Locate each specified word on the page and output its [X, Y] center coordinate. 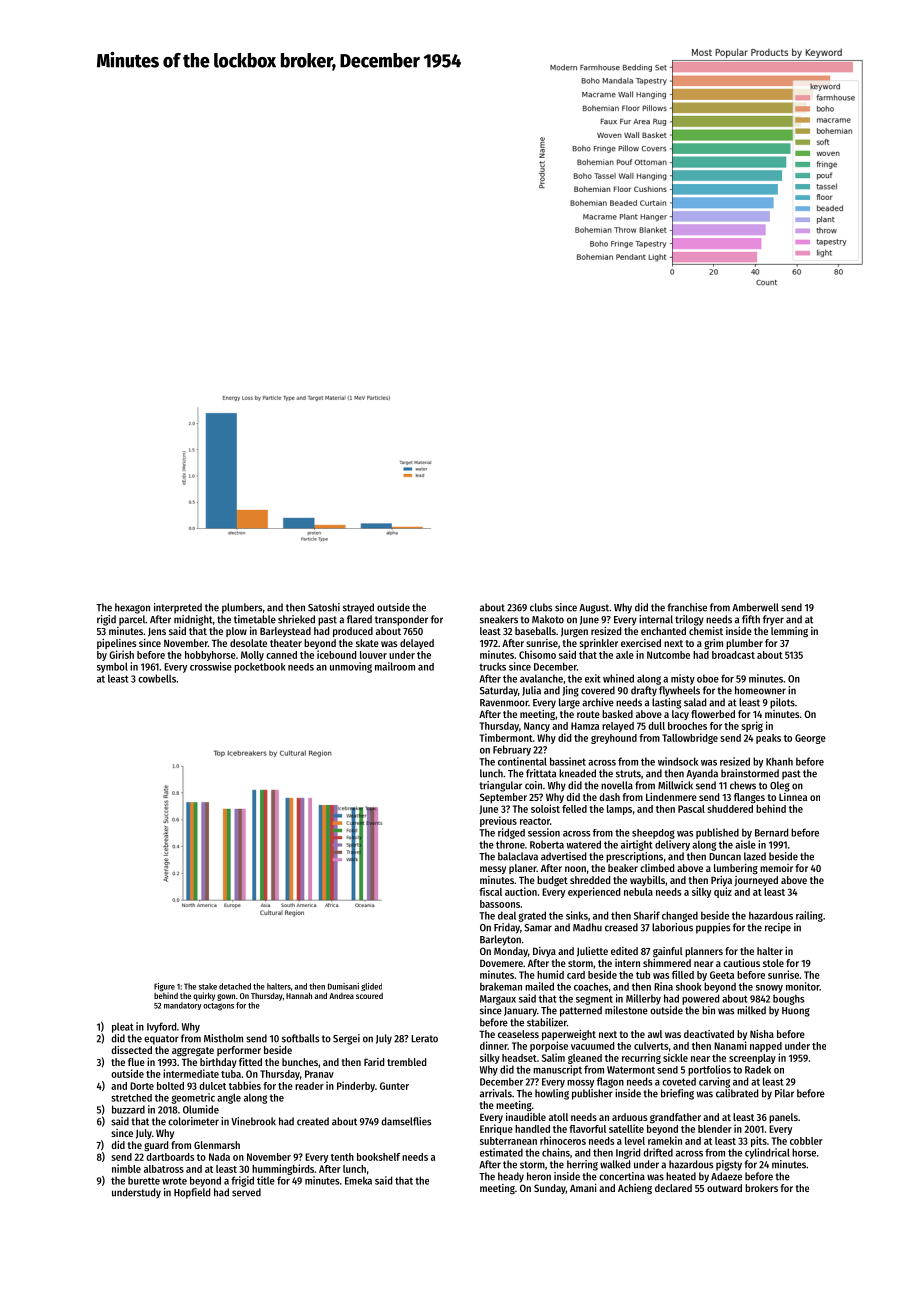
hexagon [132, 608]
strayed [358, 608]
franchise [687, 607]
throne [510, 844]
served [246, 1192]
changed [680, 916]
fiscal [490, 891]
